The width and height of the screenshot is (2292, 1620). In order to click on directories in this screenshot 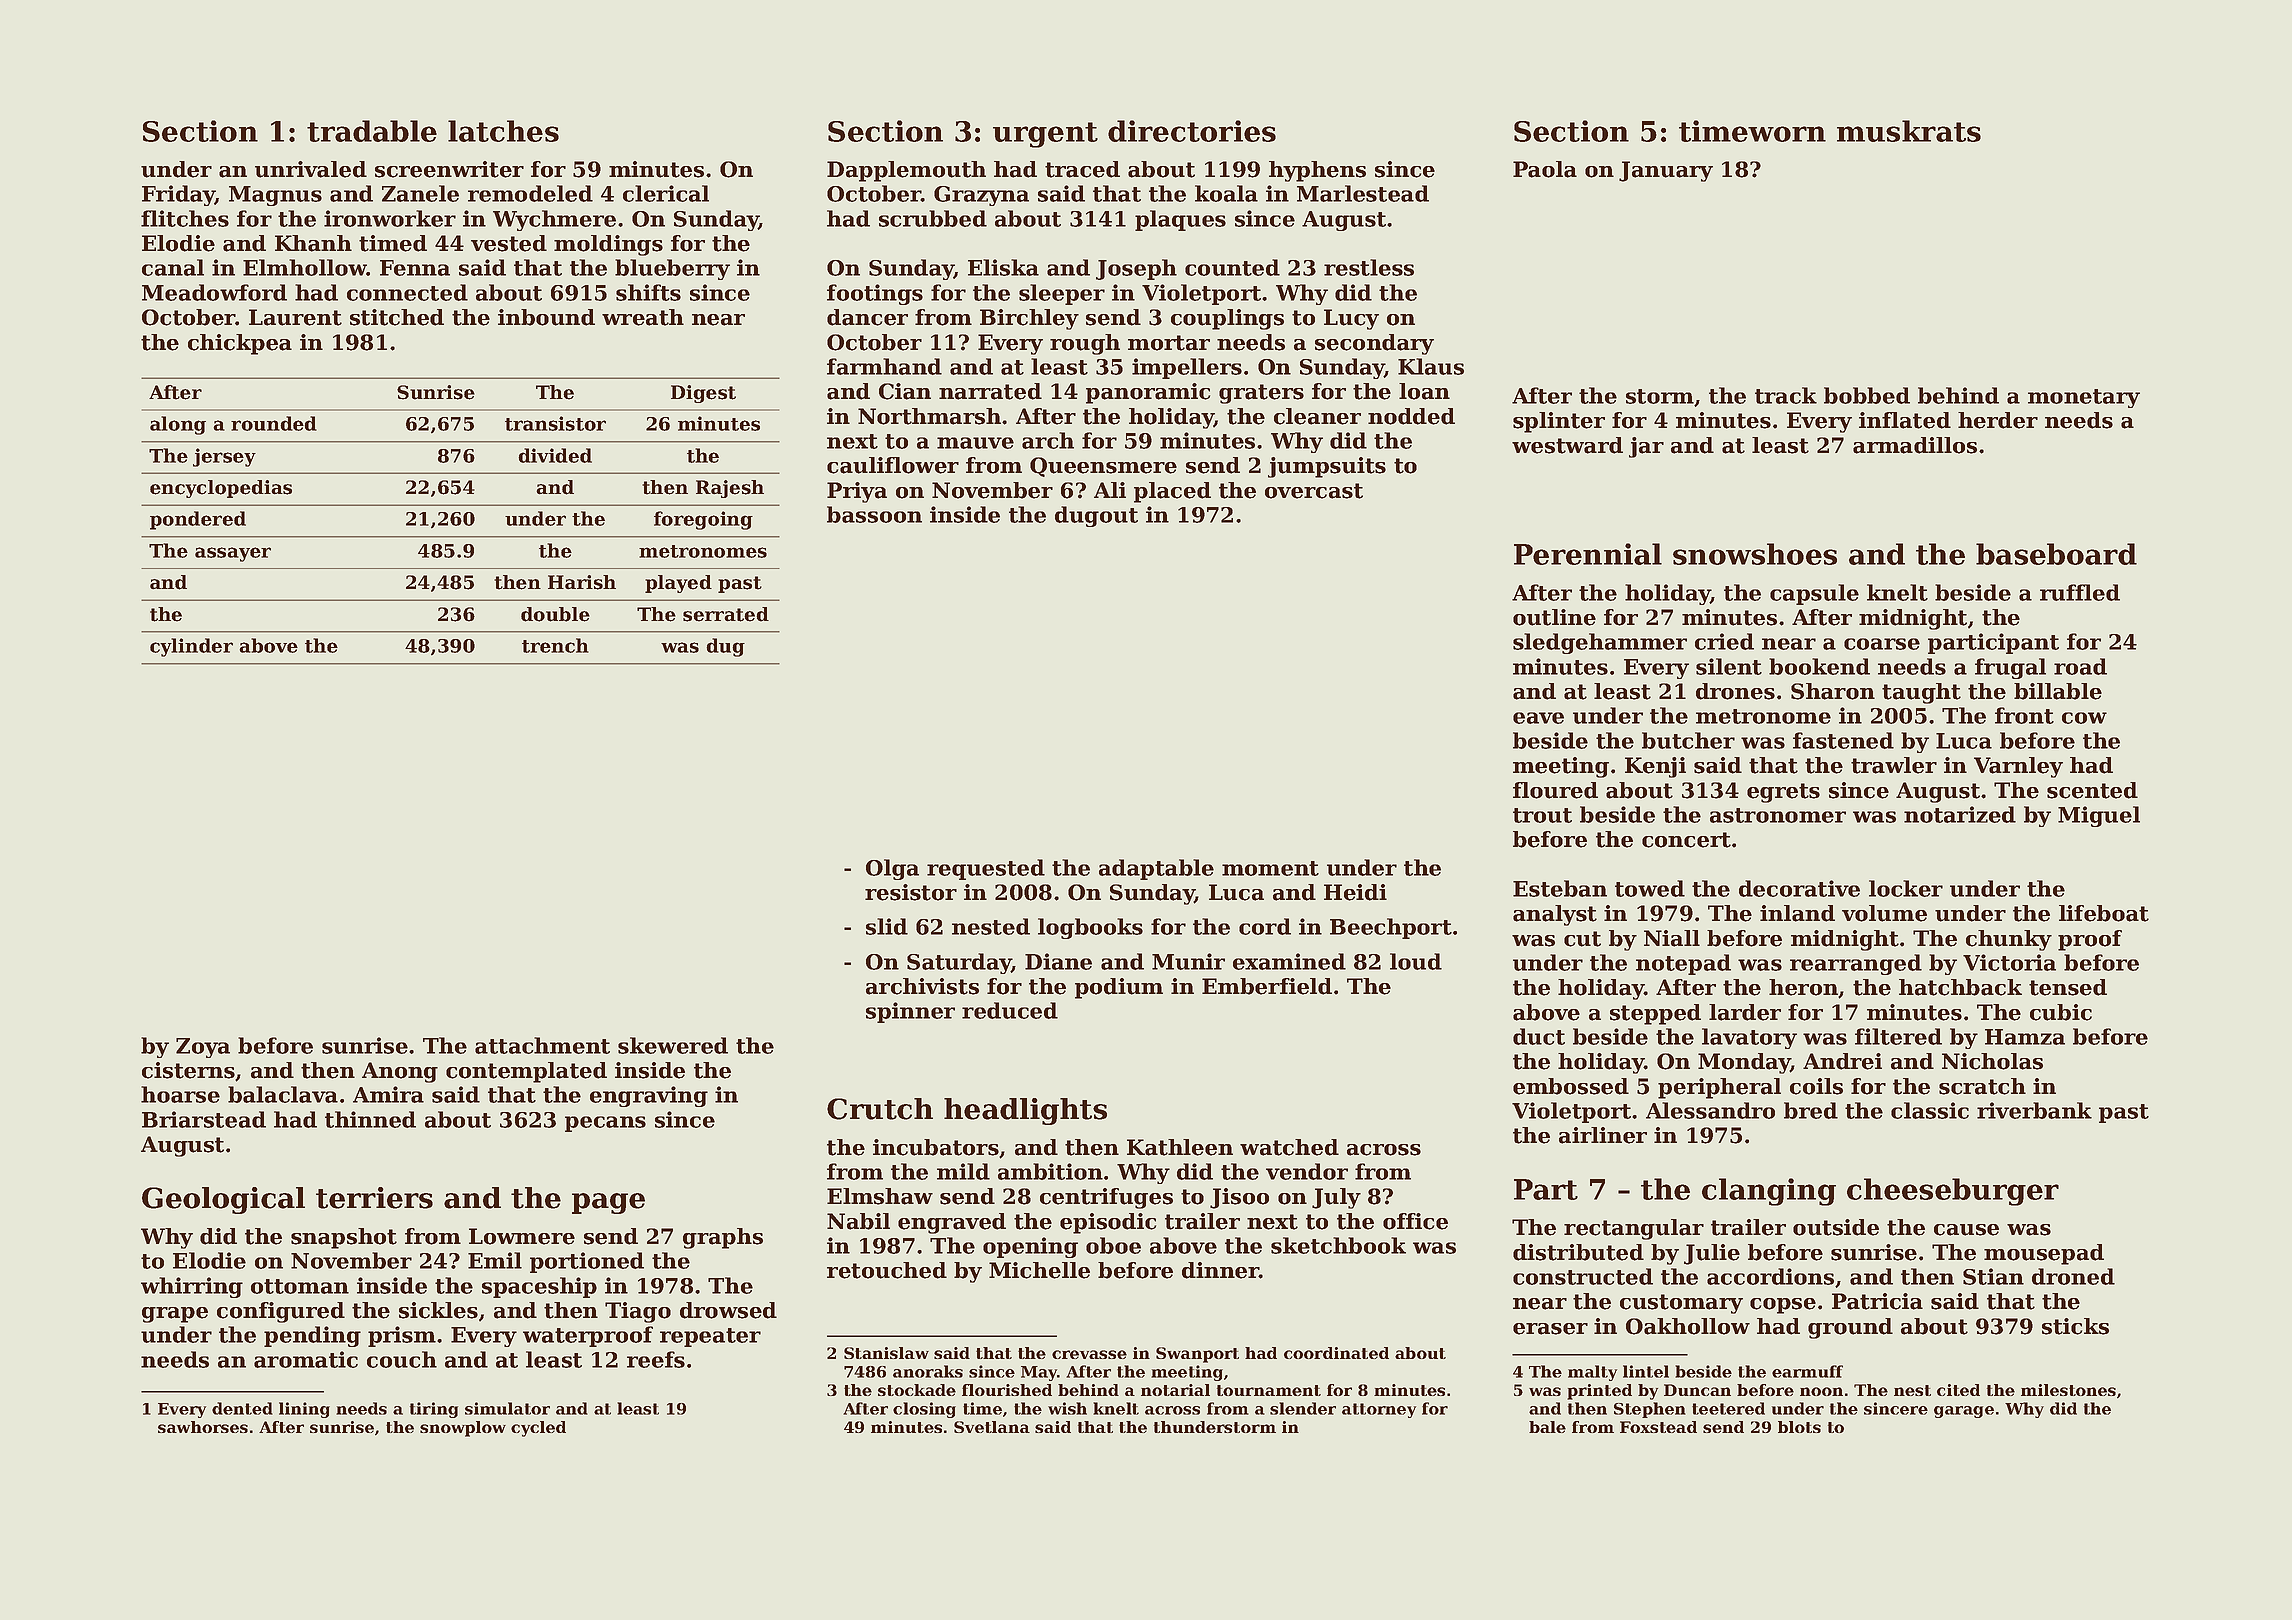, I will do `click(1192, 131)`.
